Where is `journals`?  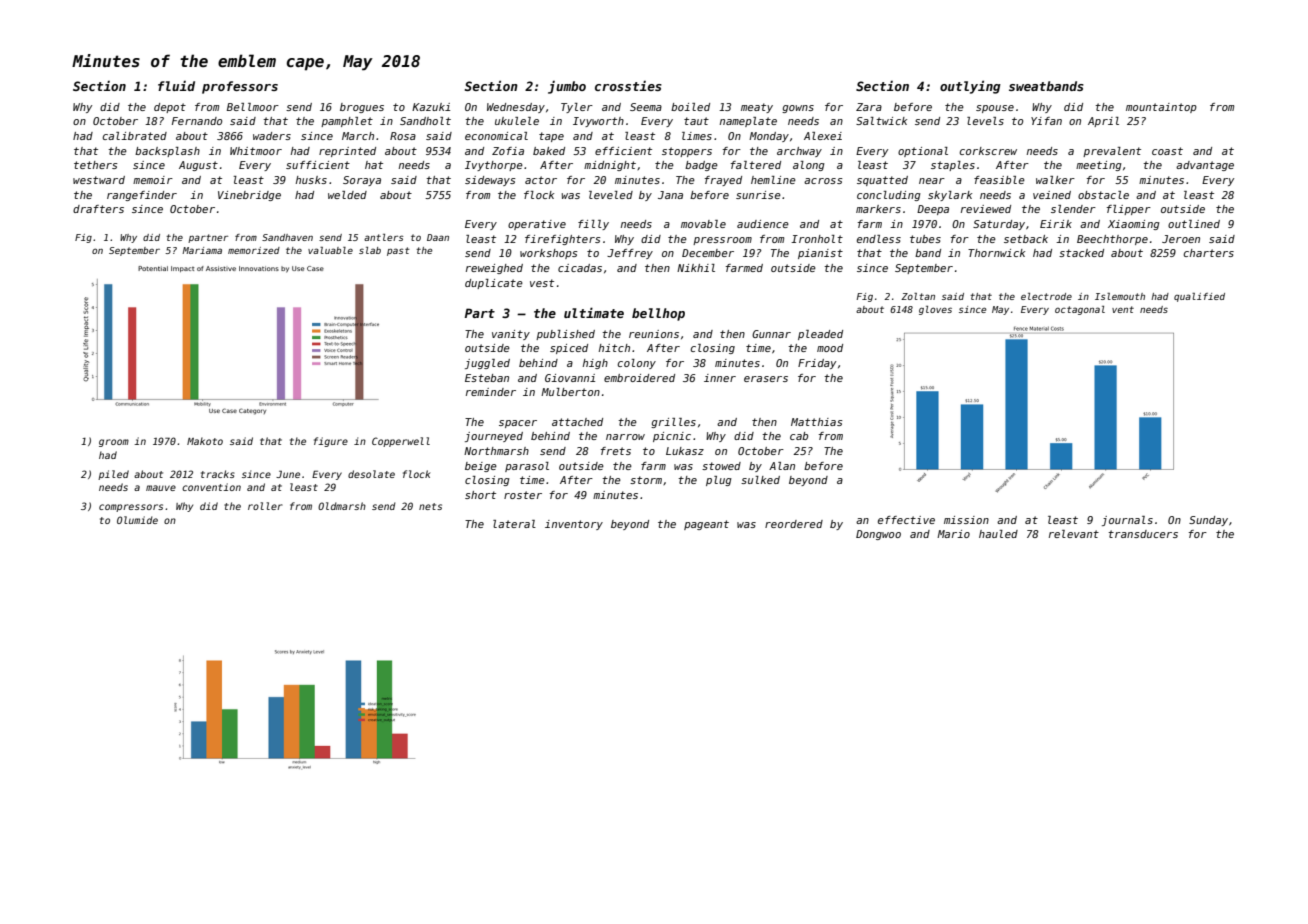
journals is located at coordinates (1127, 521).
